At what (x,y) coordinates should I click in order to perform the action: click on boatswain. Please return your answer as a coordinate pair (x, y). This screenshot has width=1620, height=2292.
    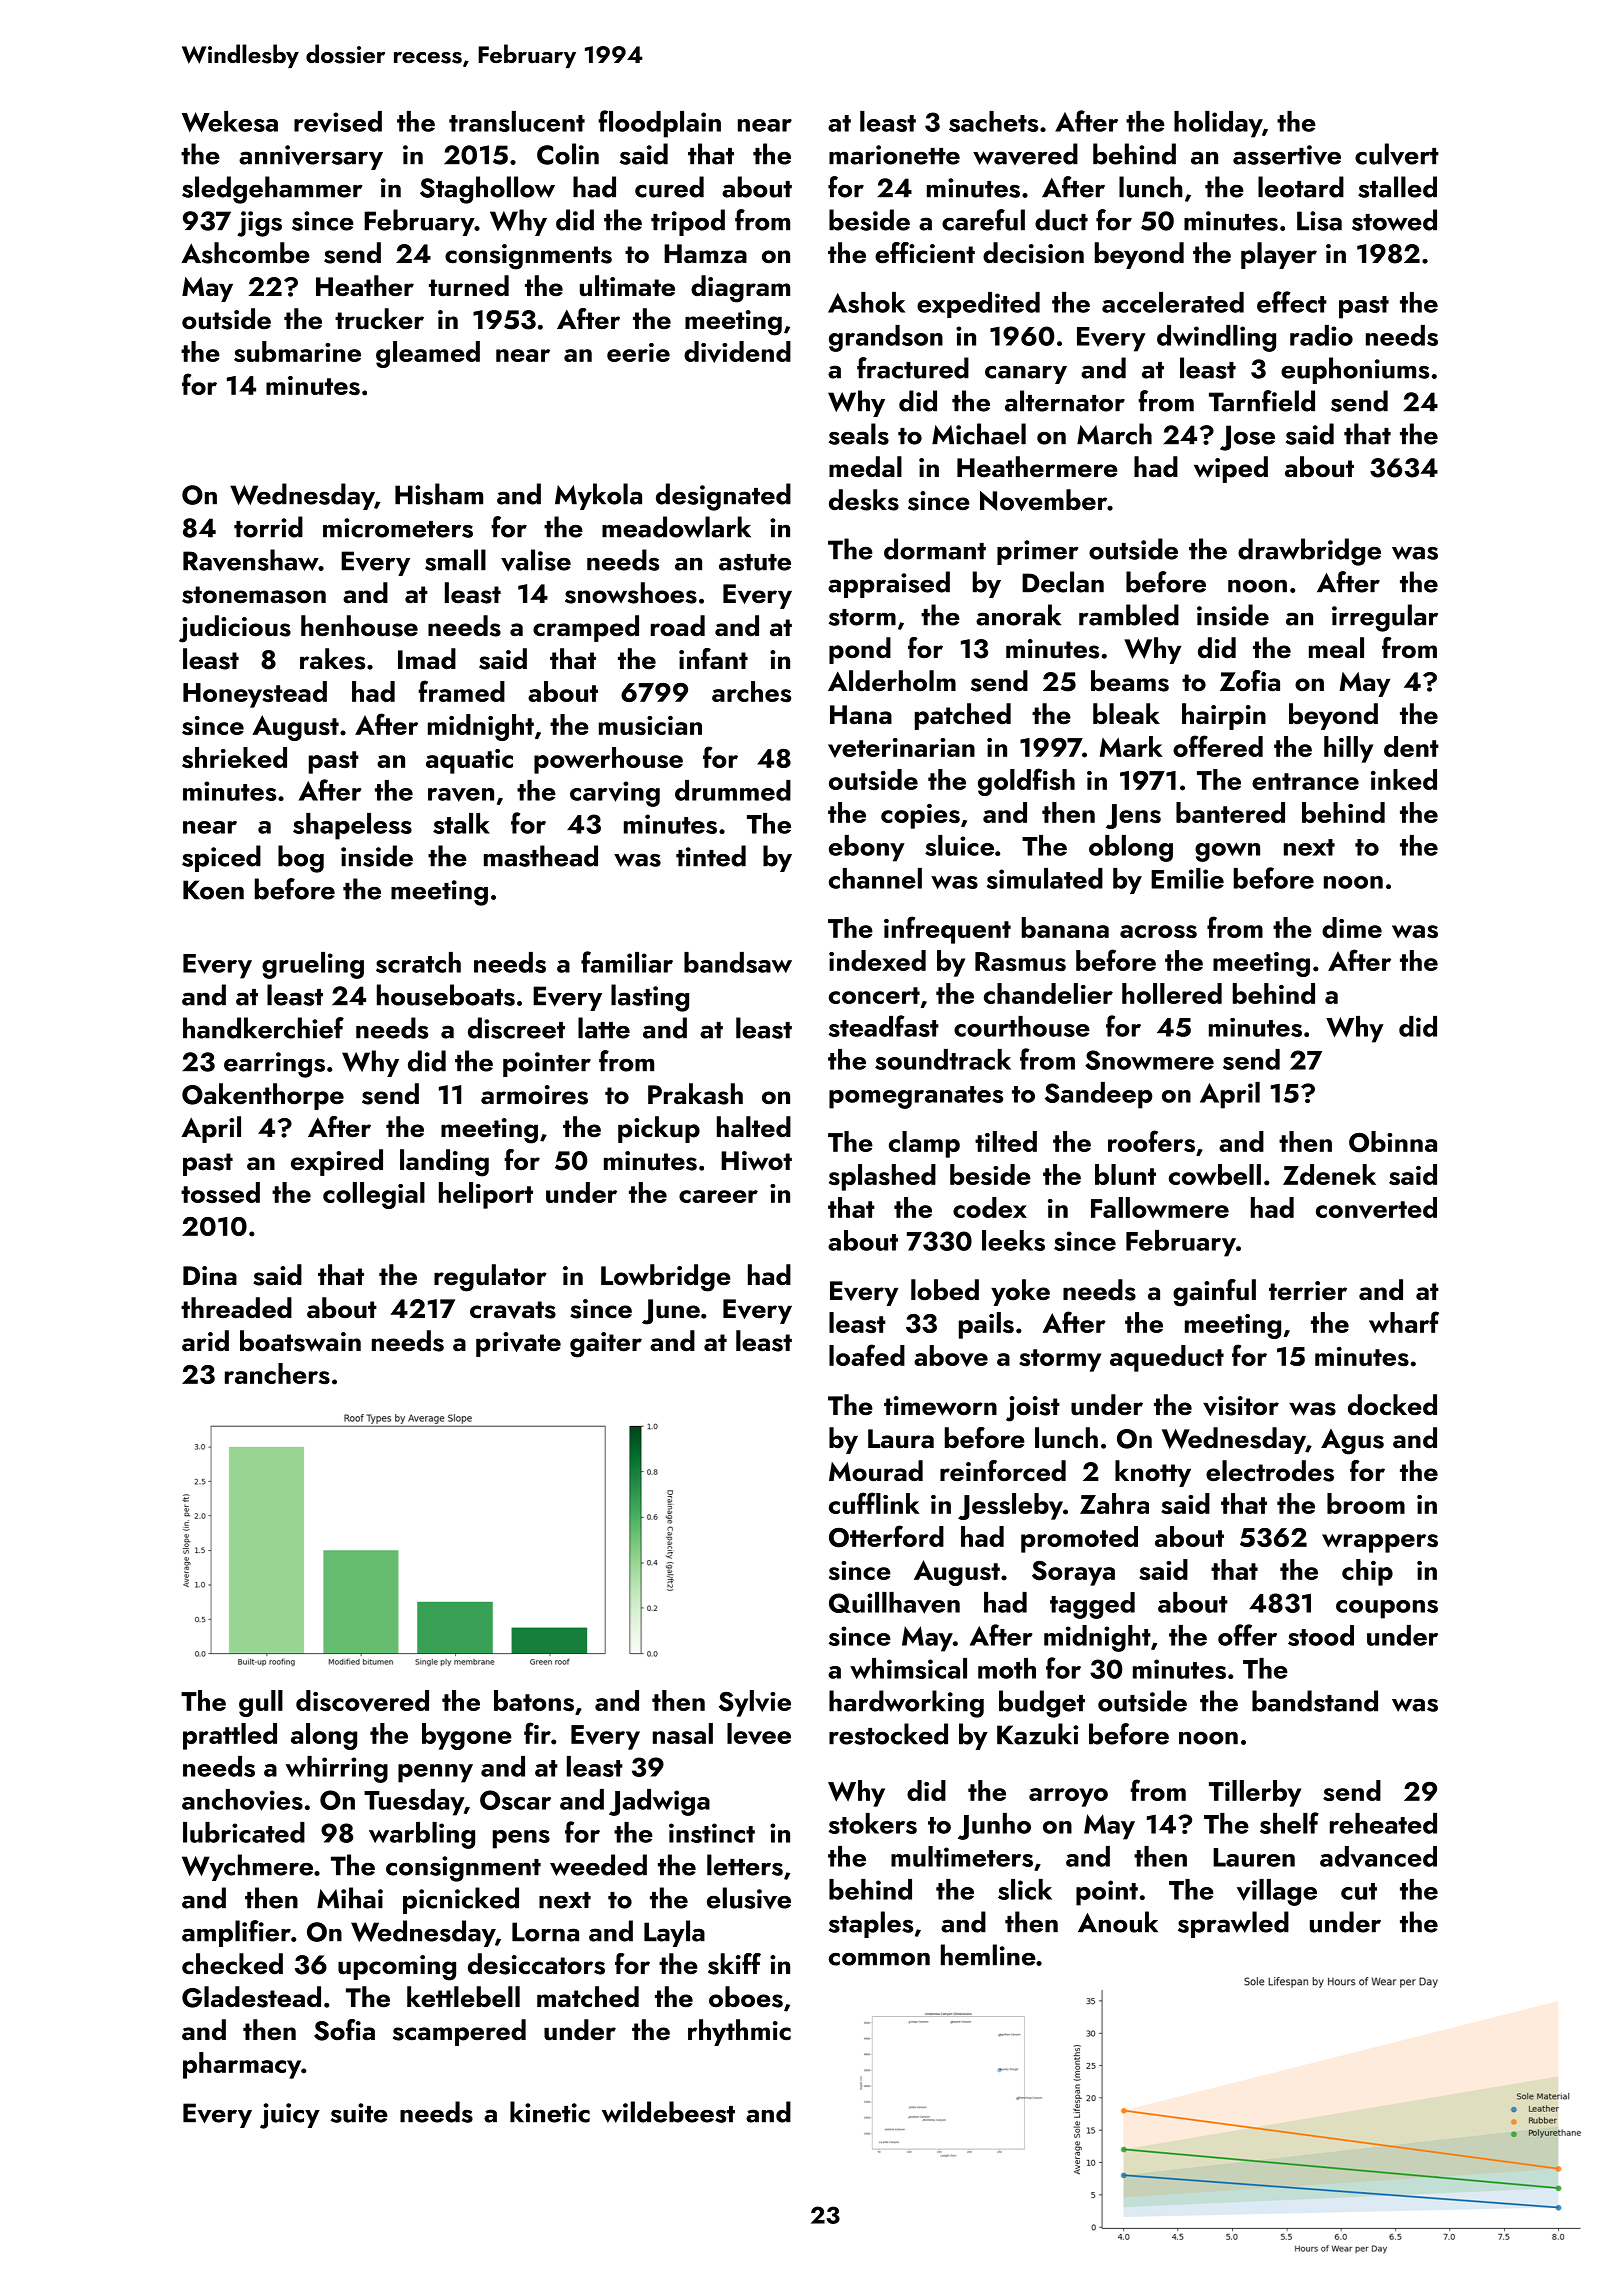
    Looking at the image, I should click on (300, 1341).
